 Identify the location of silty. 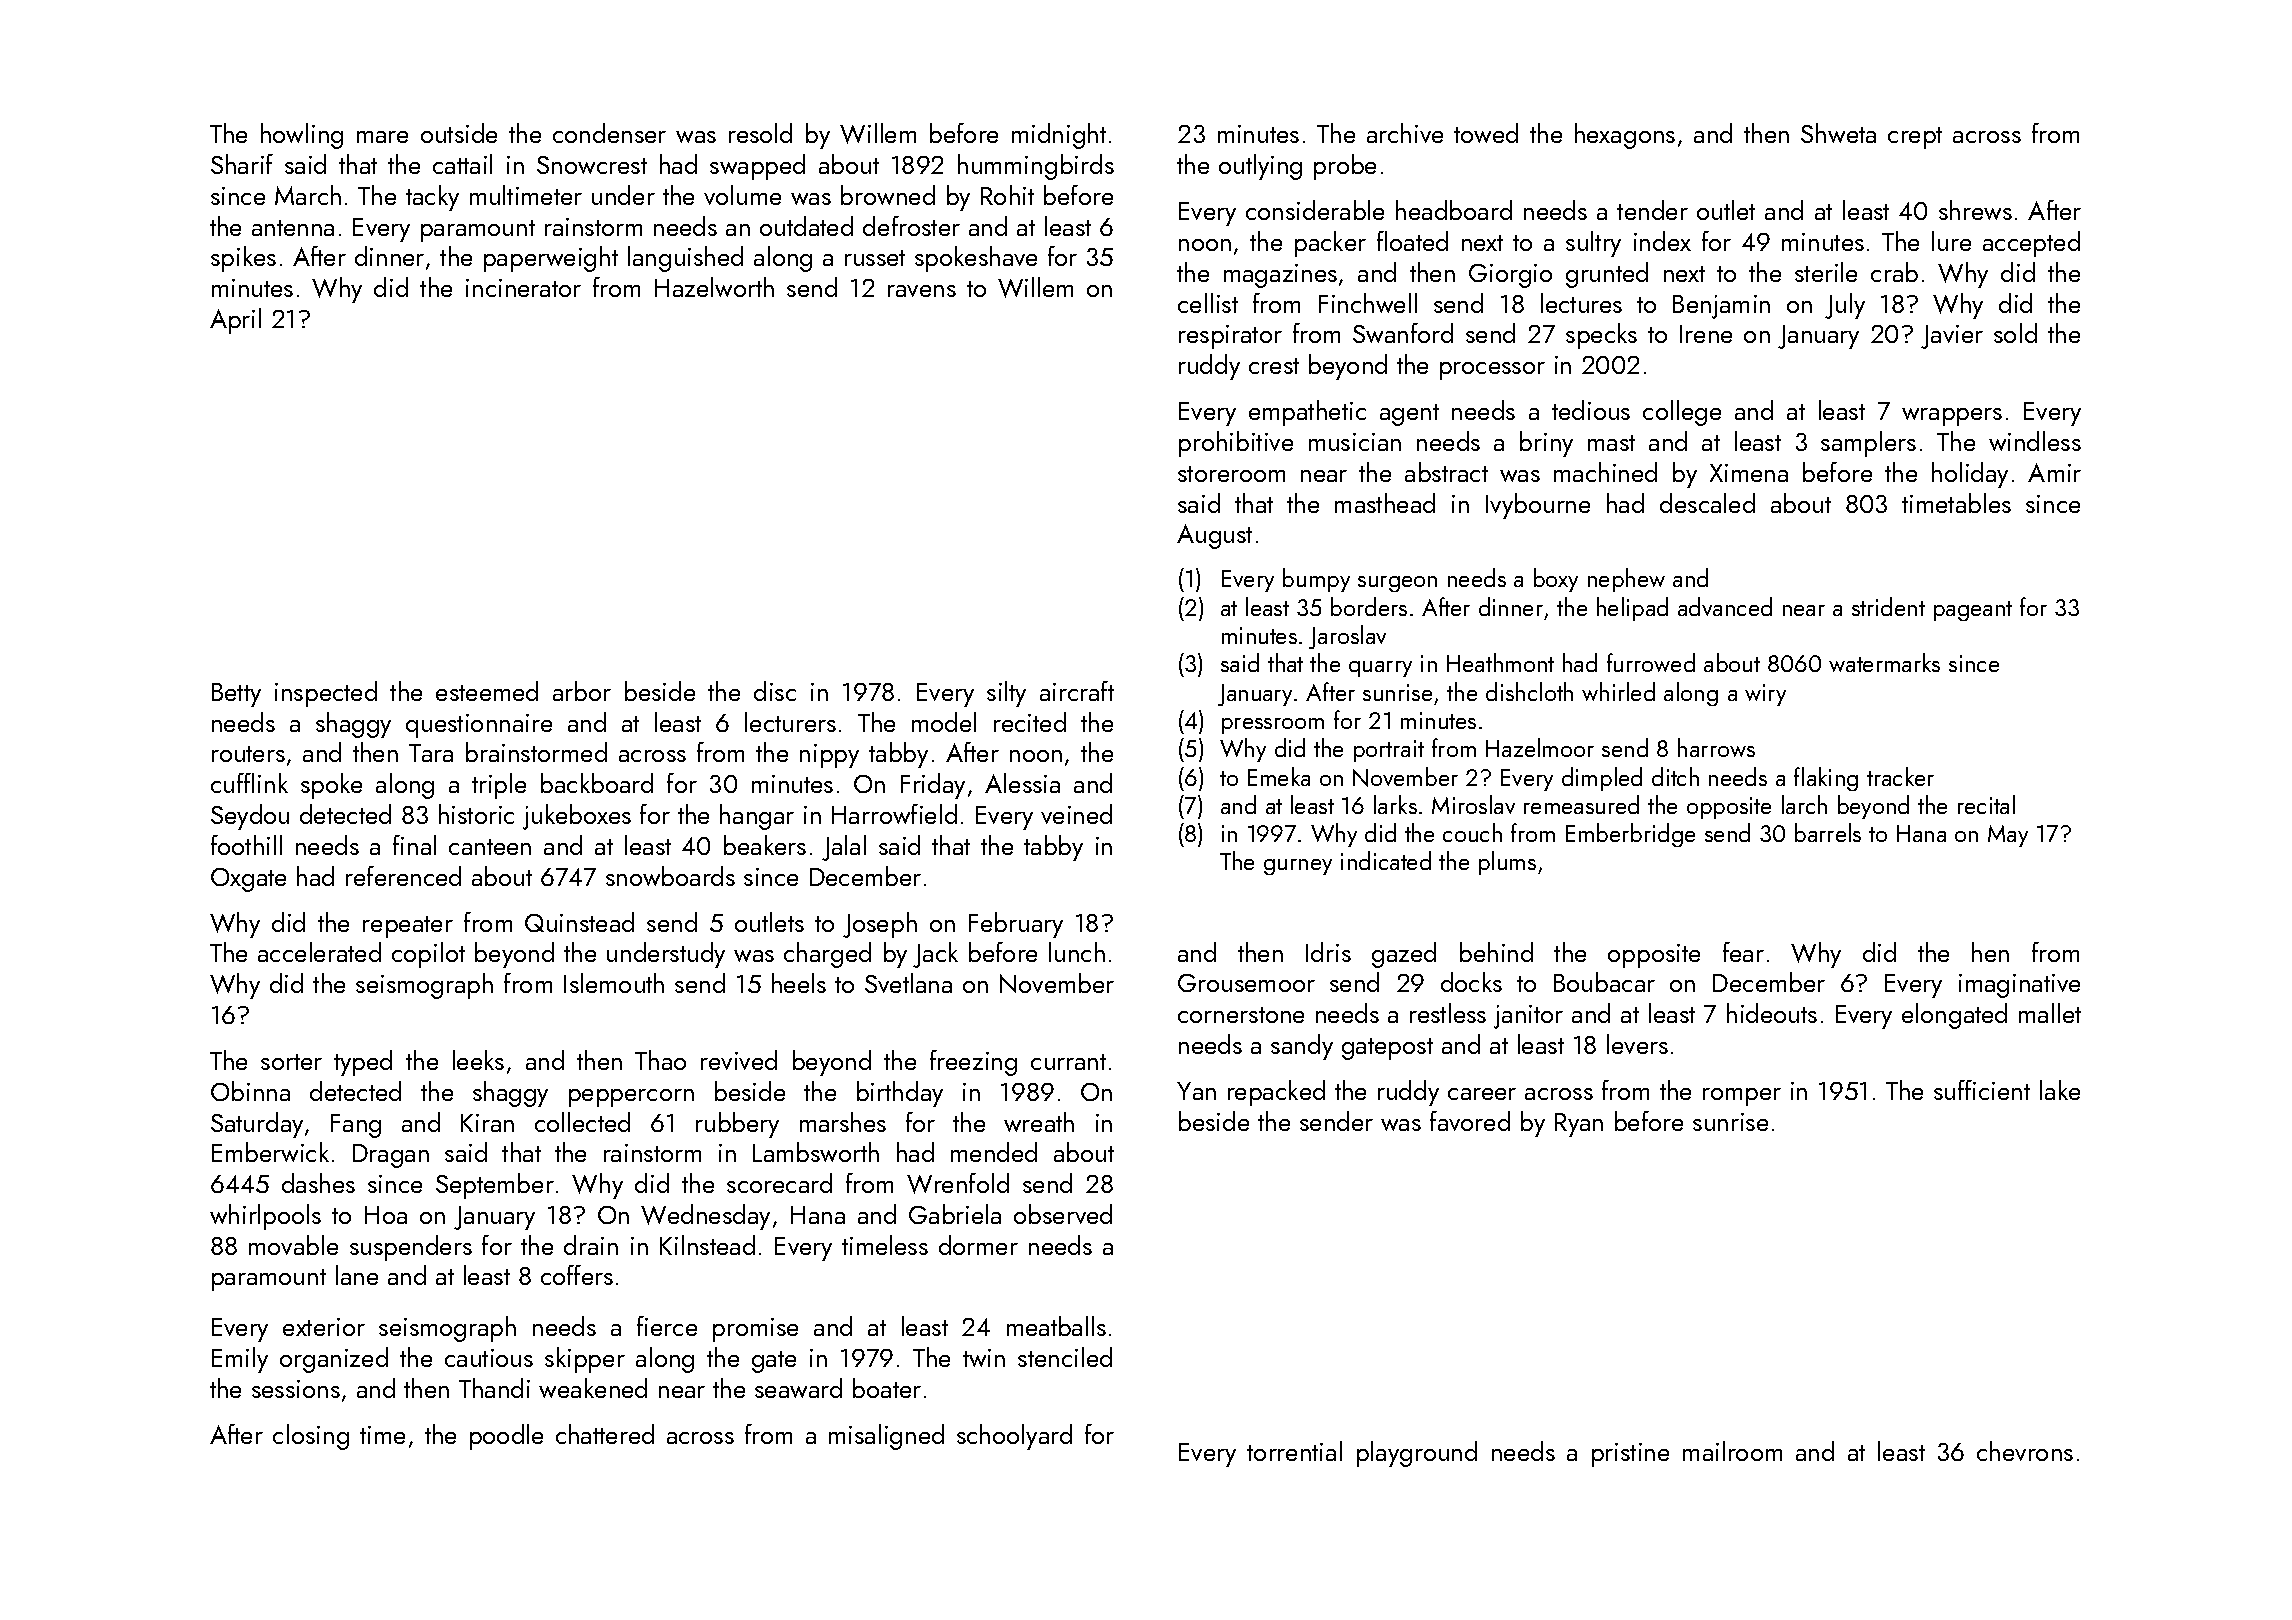
(1006, 694).
